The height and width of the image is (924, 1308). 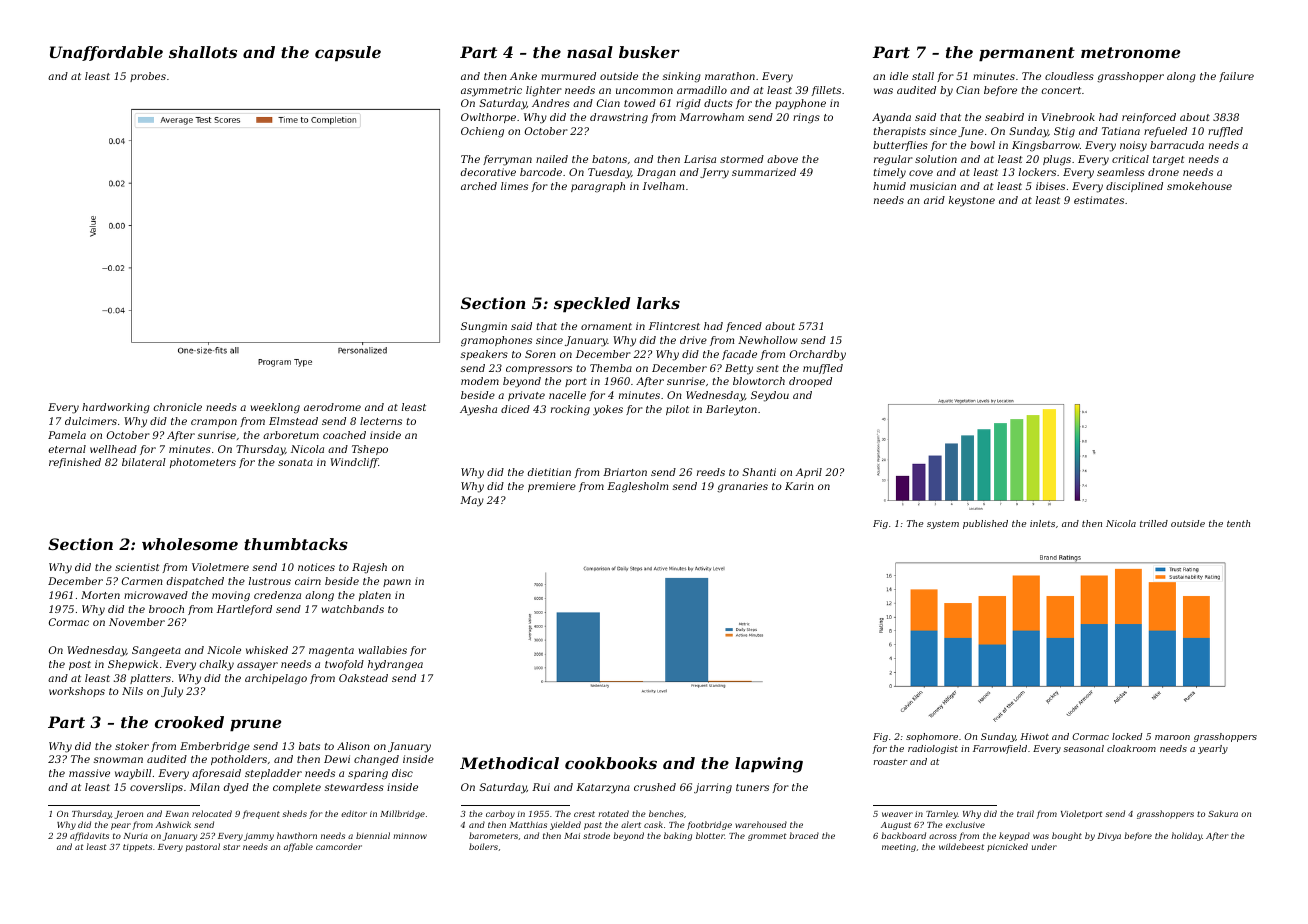 What do you see at coordinates (770, 396) in the image?
I see `Seydou` at bounding box center [770, 396].
